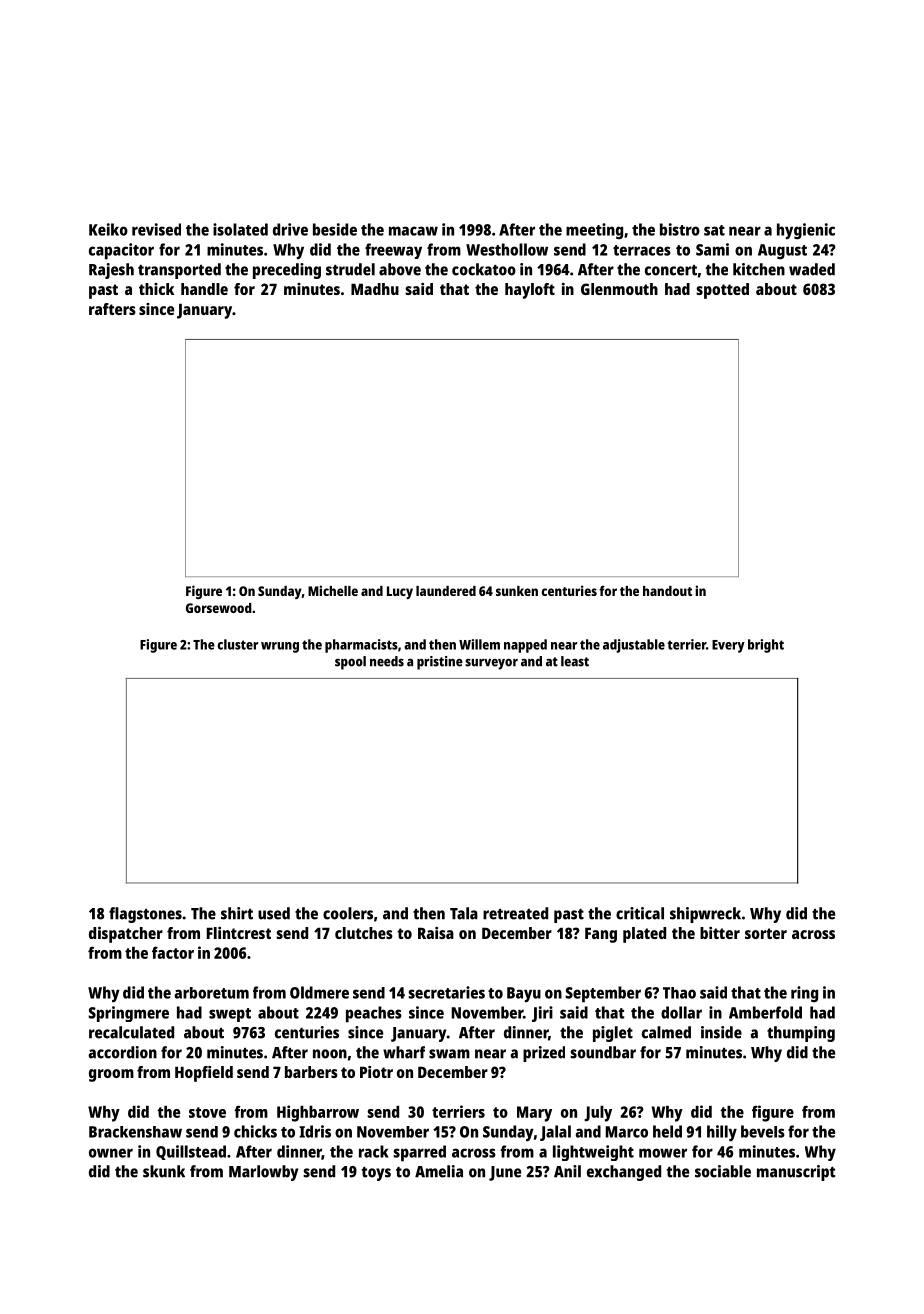 Image resolution: width=924 pixels, height=1314 pixels. What do you see at coordinates (237, 644) in the image?
I see `cluster` at bounding box center [237, 644].
